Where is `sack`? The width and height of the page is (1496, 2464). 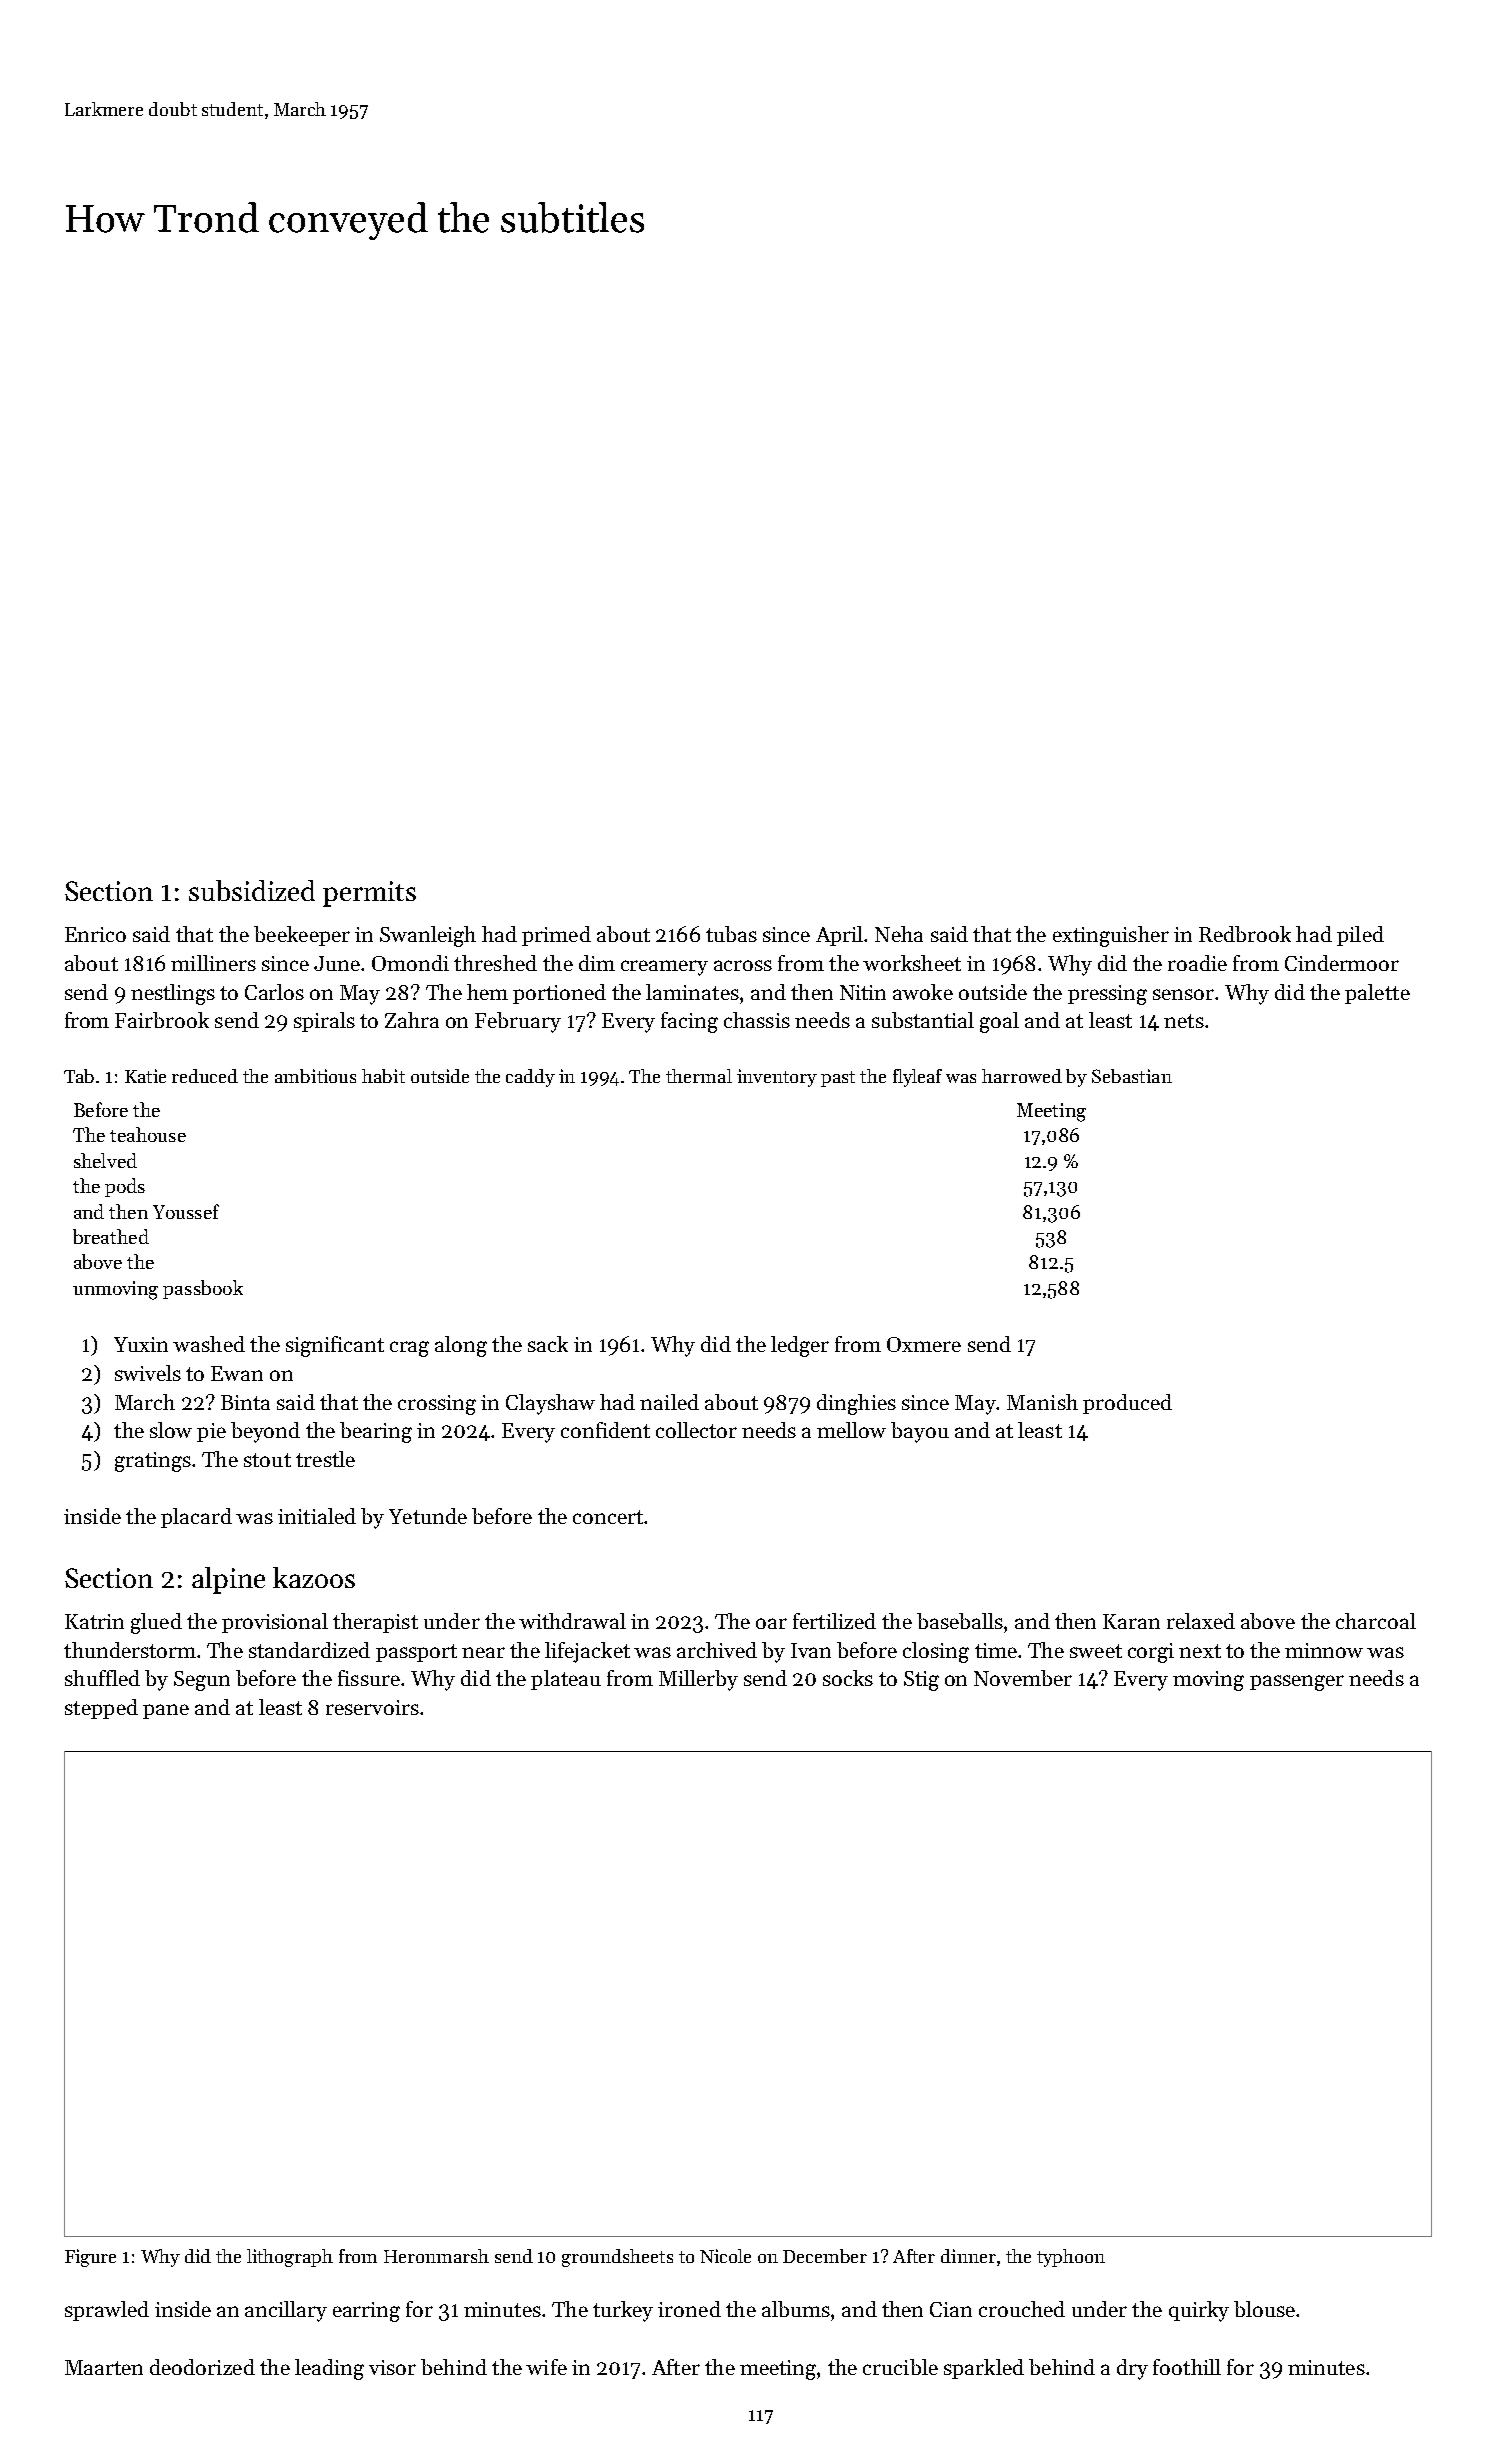 sack is located at coordinates (548, 1344).
